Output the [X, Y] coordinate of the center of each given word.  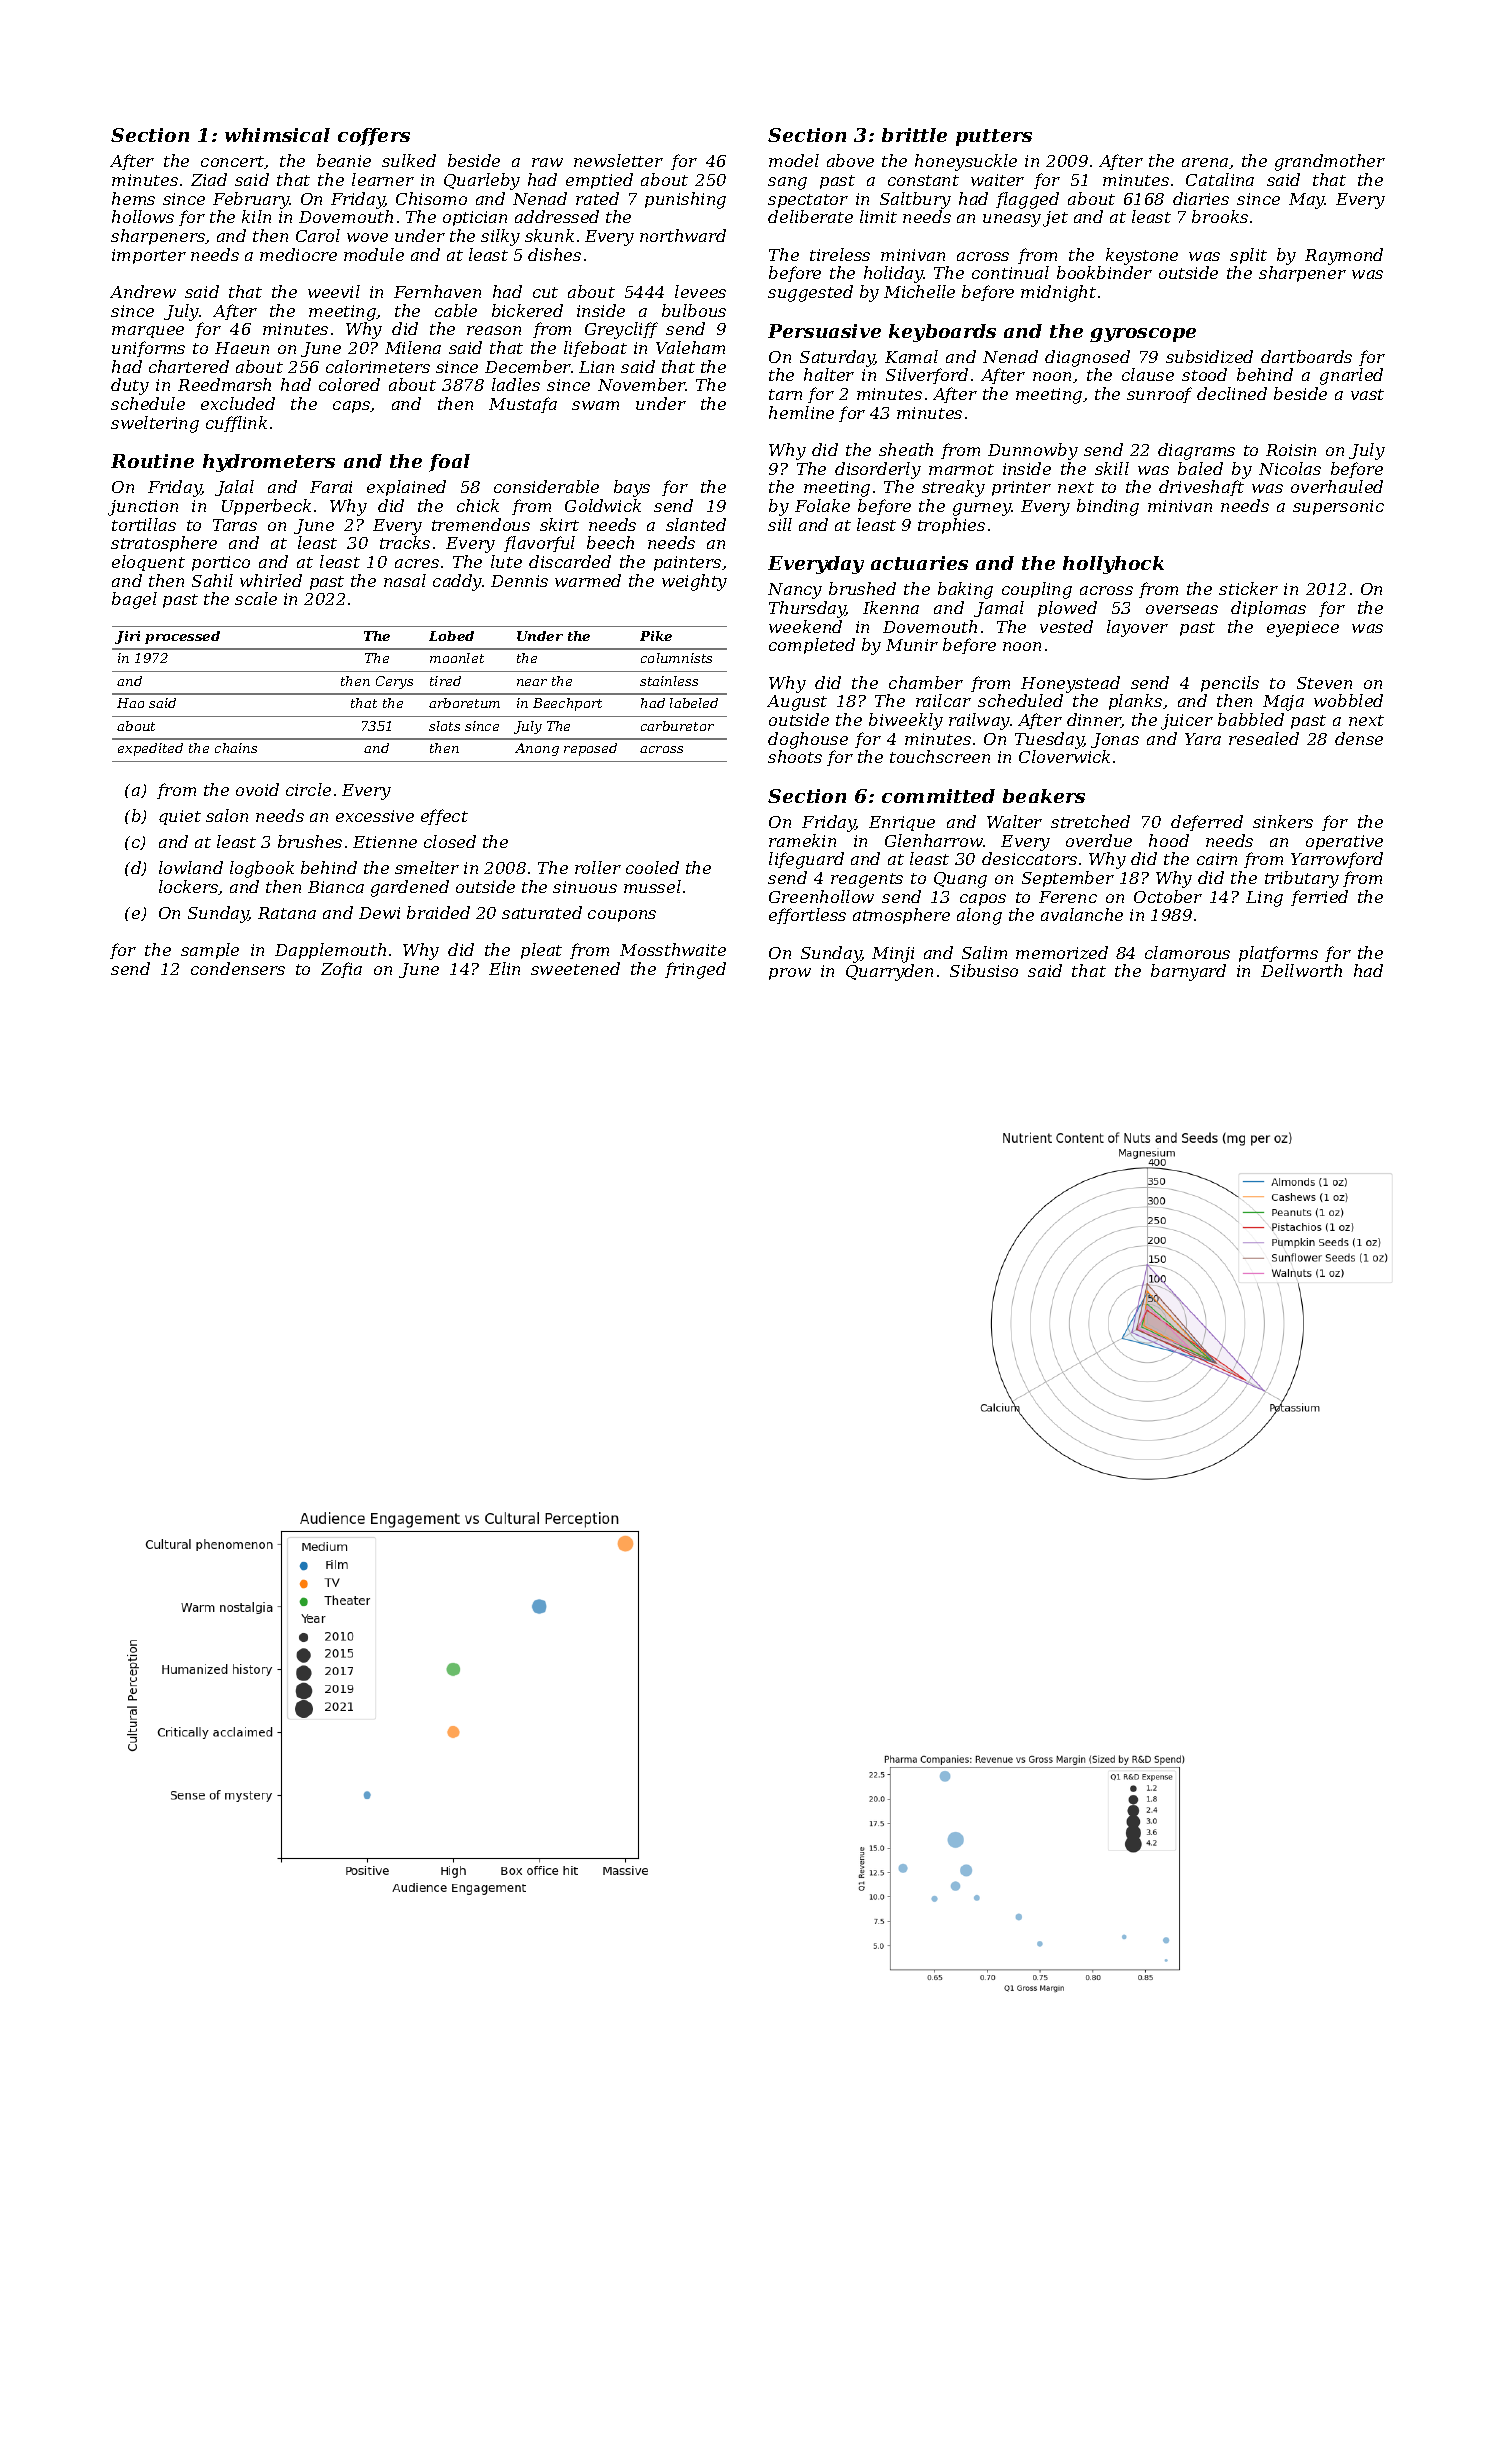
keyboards [942, 333]
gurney [982, 509]
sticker [1248, 588]
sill [780, 524]
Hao [130, 703]
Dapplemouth [330, 951]
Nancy [795, 591]
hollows [143, 216]
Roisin [1291, 450]
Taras [235, 525]
